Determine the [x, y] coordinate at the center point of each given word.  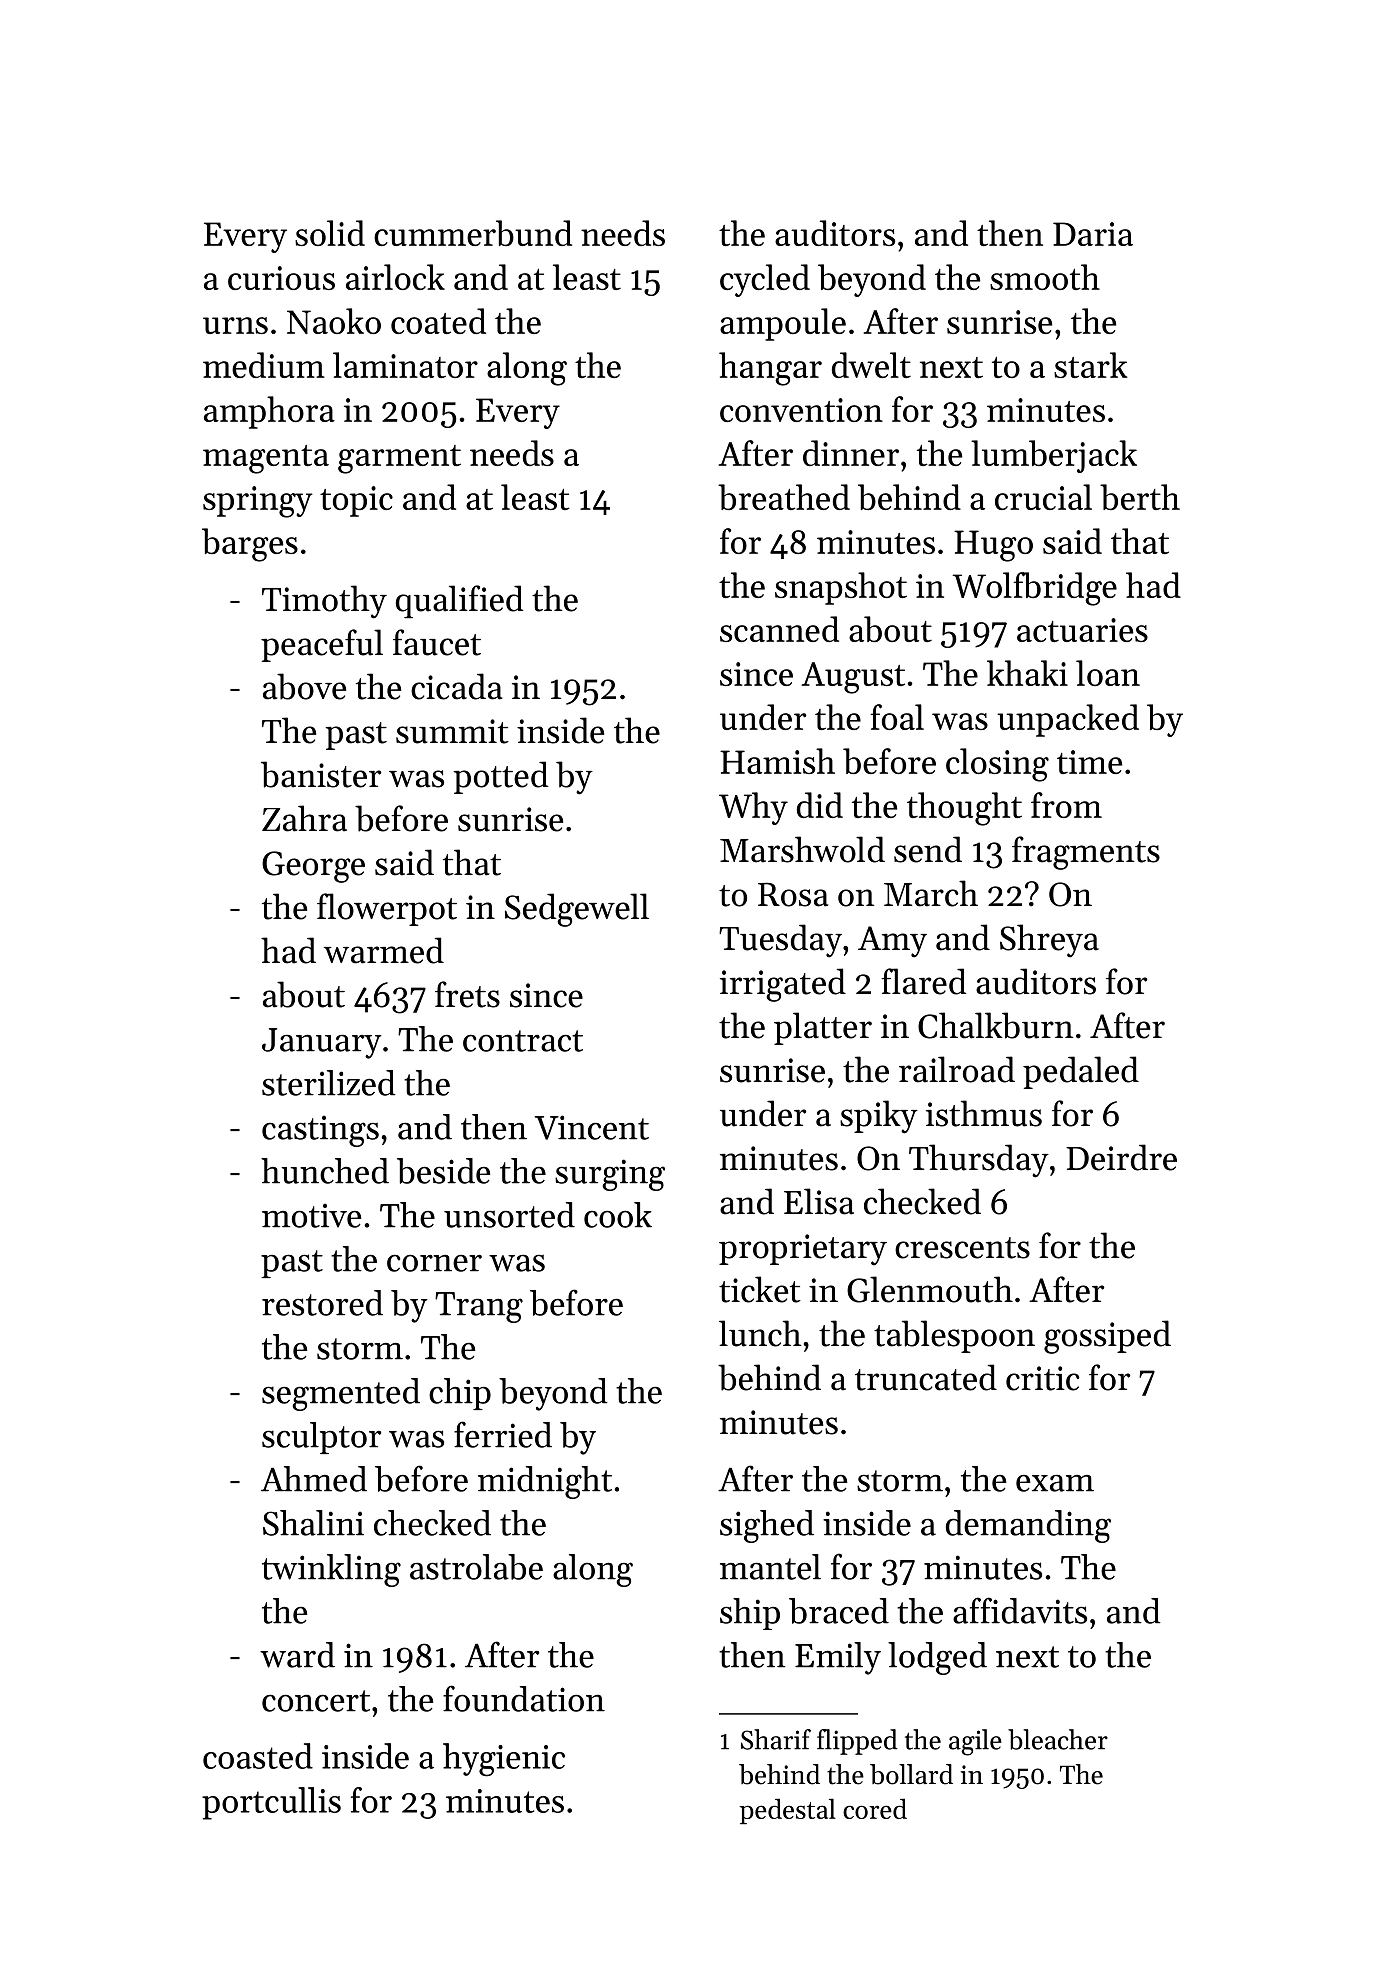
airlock [395, 277]
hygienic [504, 1760]
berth [1140, 497]
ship [750, 1614]
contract [523, 1041]
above [304, 686]
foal [897, 717]
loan [1108, 673]
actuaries [1082, 630]
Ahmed [314, 1479]
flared [924, 981]
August [853, 678]
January [322, 1043]
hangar [770, 369]
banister [321, 774]
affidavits [1020, 1610]
